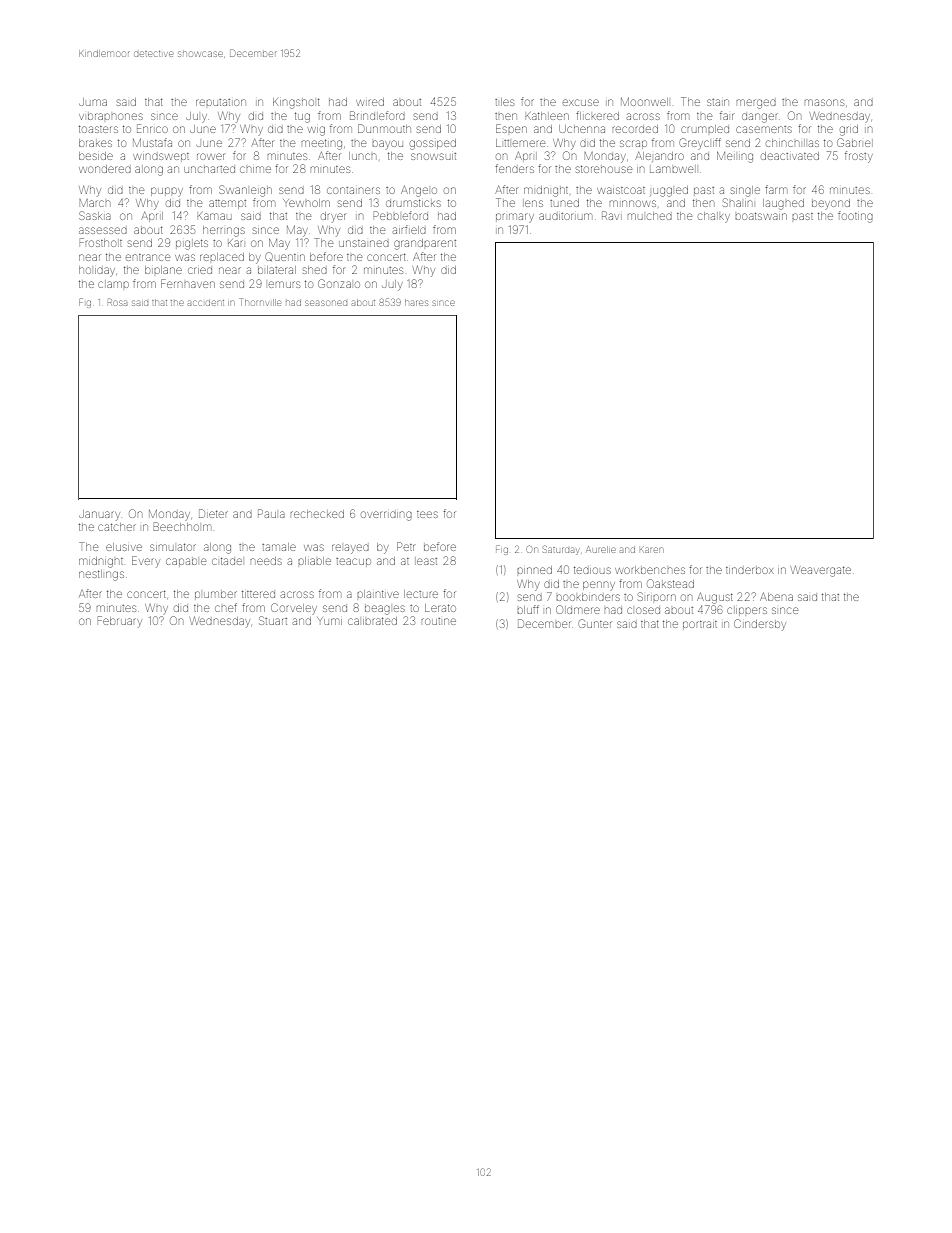  Describe the element at coordinates (651, 549) in the page. I see `Karen` at that location.
